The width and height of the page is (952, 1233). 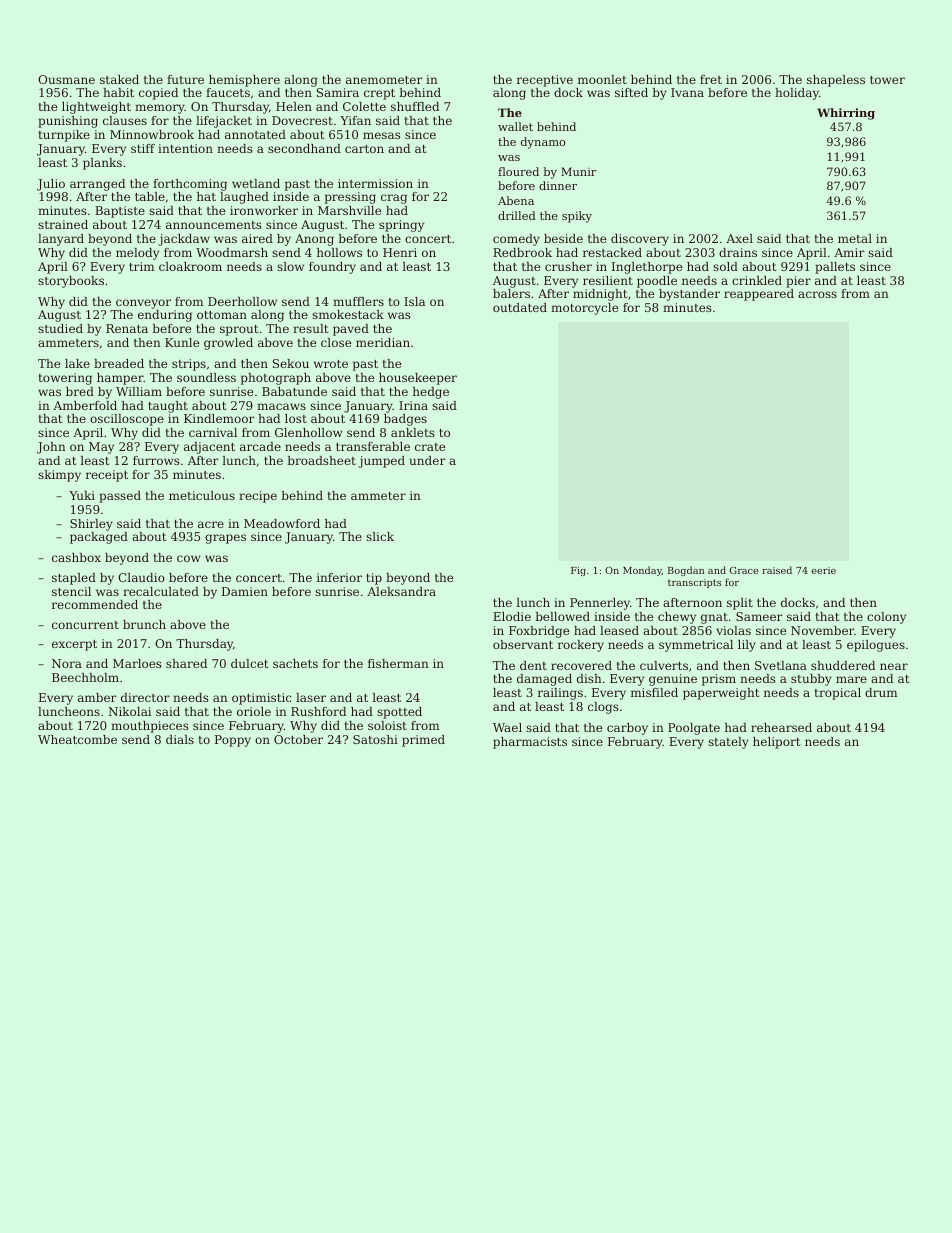 I want to click on fret, so click(x=711, y=79).
